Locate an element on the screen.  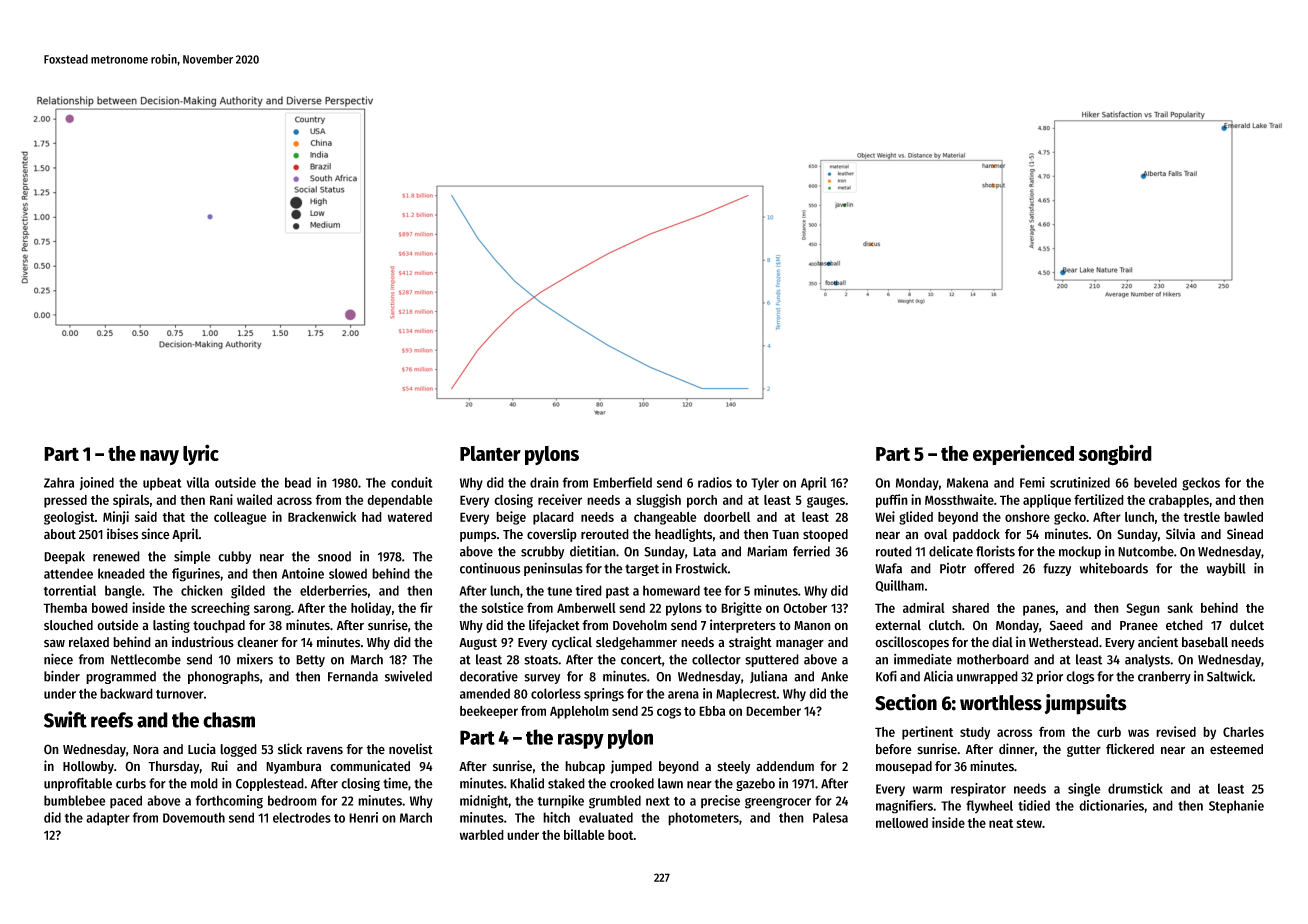
glided is located at coordinates (916, 518).
